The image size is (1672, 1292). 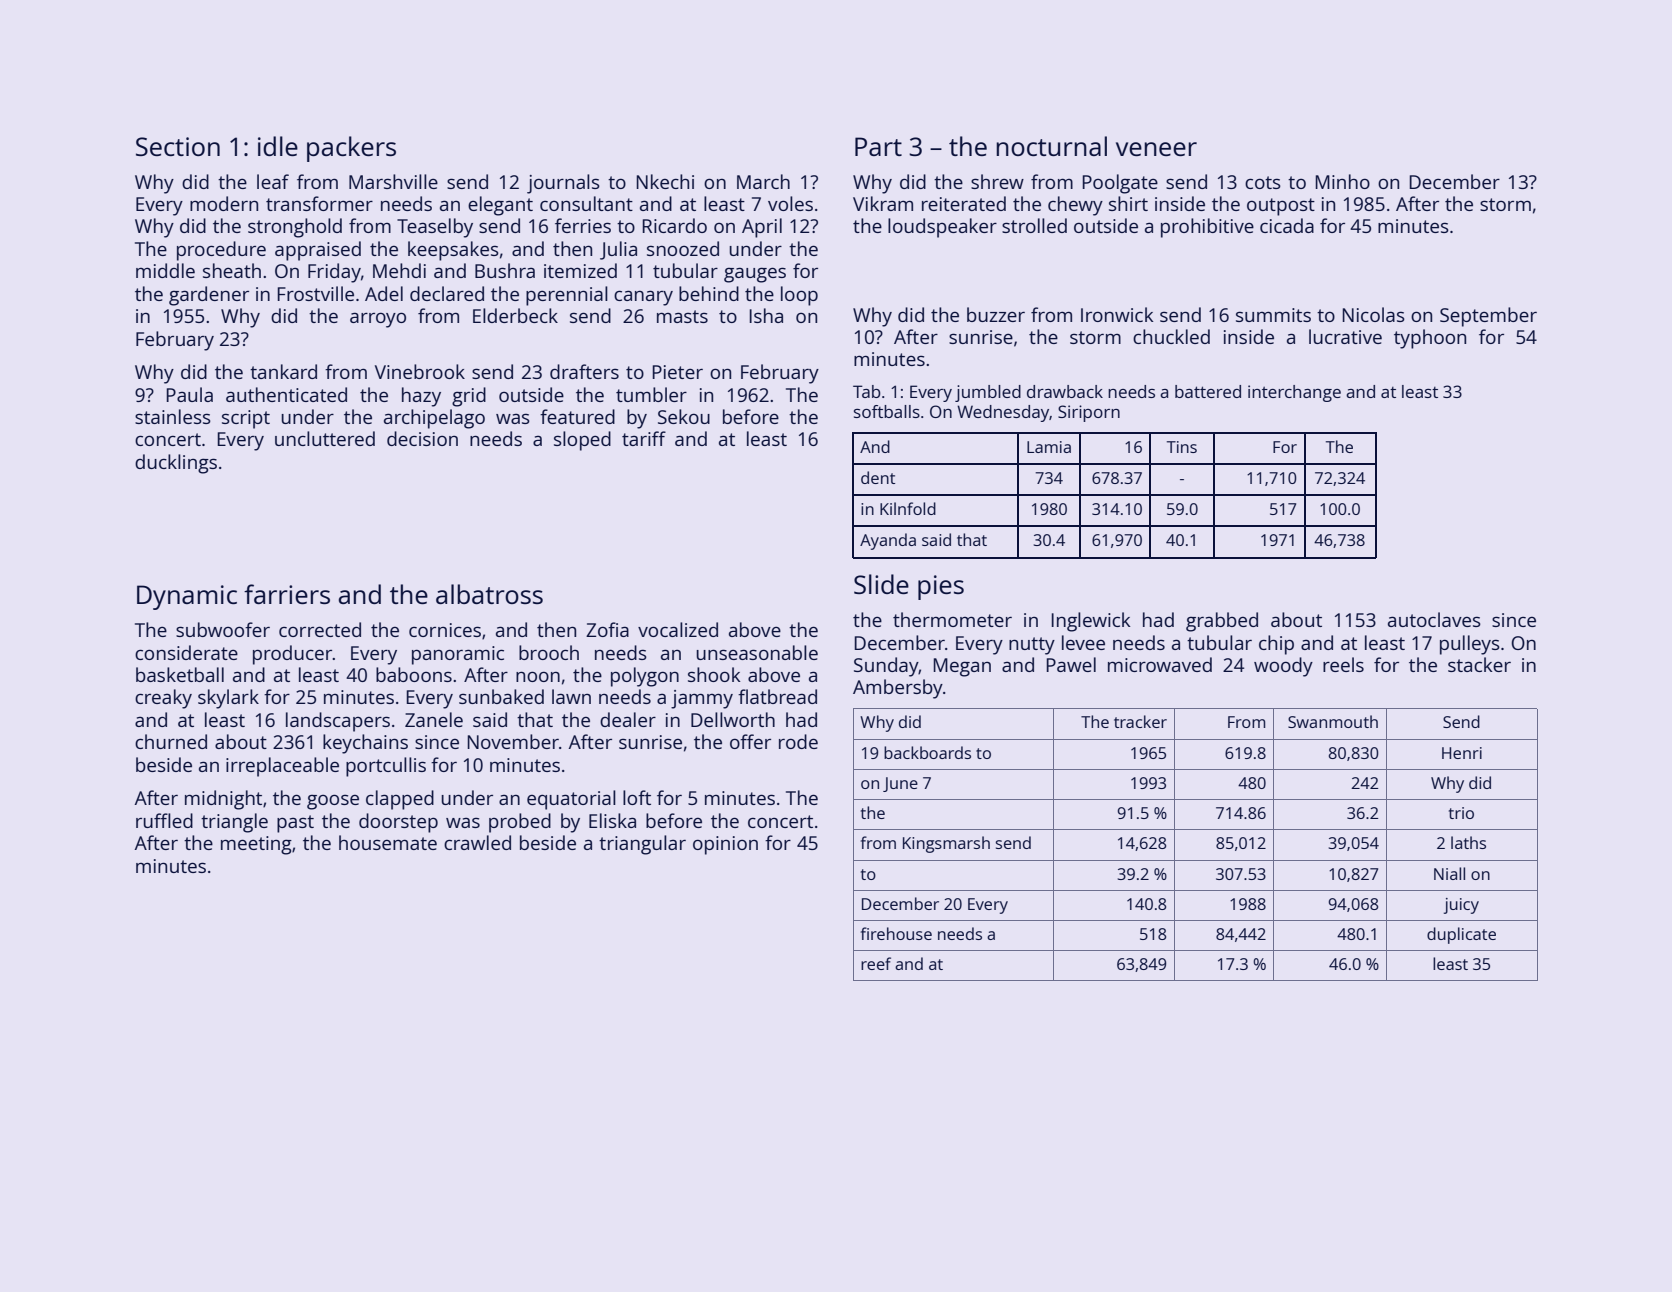 I want to click on stainless, so click(x=173, y=416).
